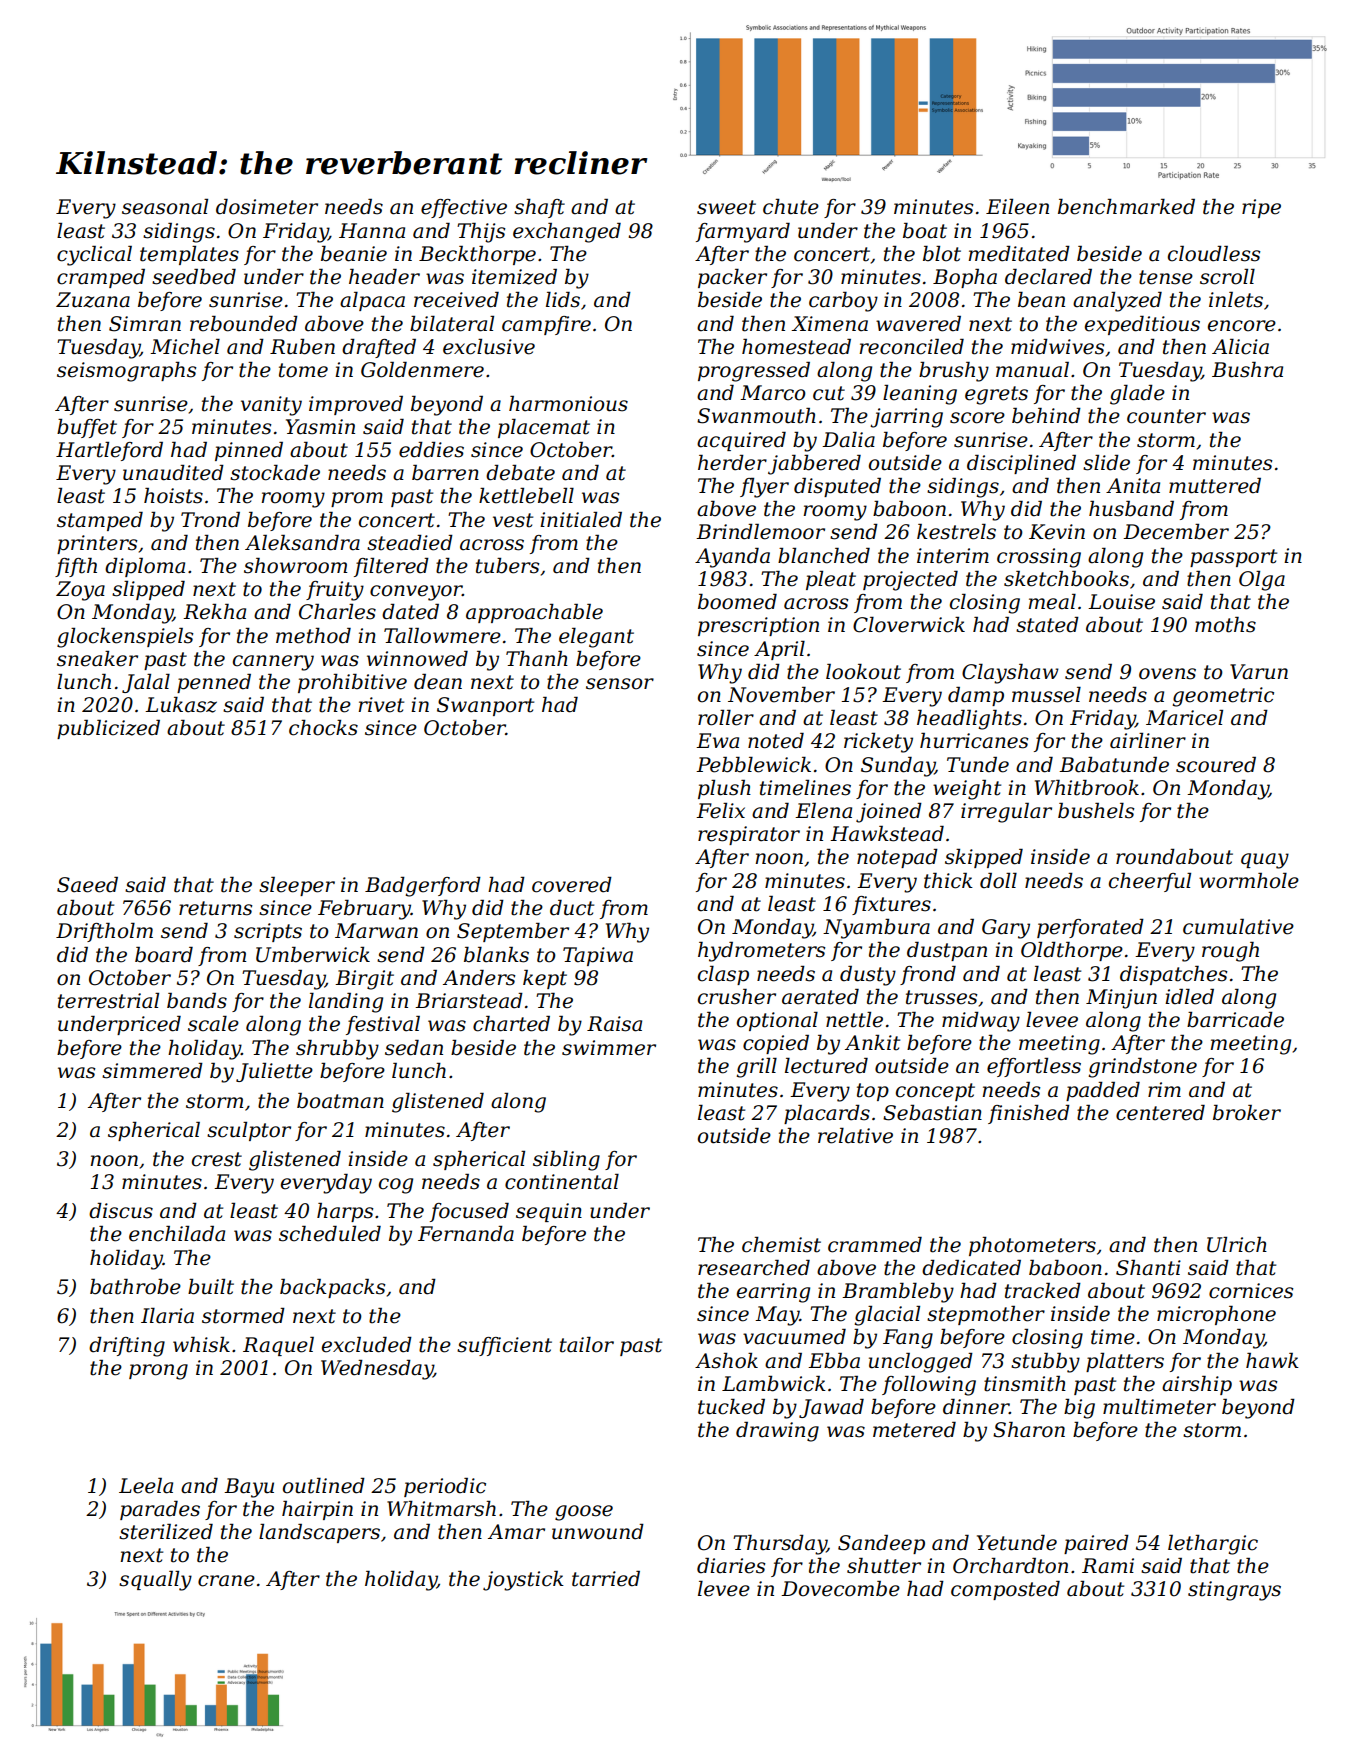 This page has width=1361, height=1761. I want to click on sweet, so click(726, 207).
